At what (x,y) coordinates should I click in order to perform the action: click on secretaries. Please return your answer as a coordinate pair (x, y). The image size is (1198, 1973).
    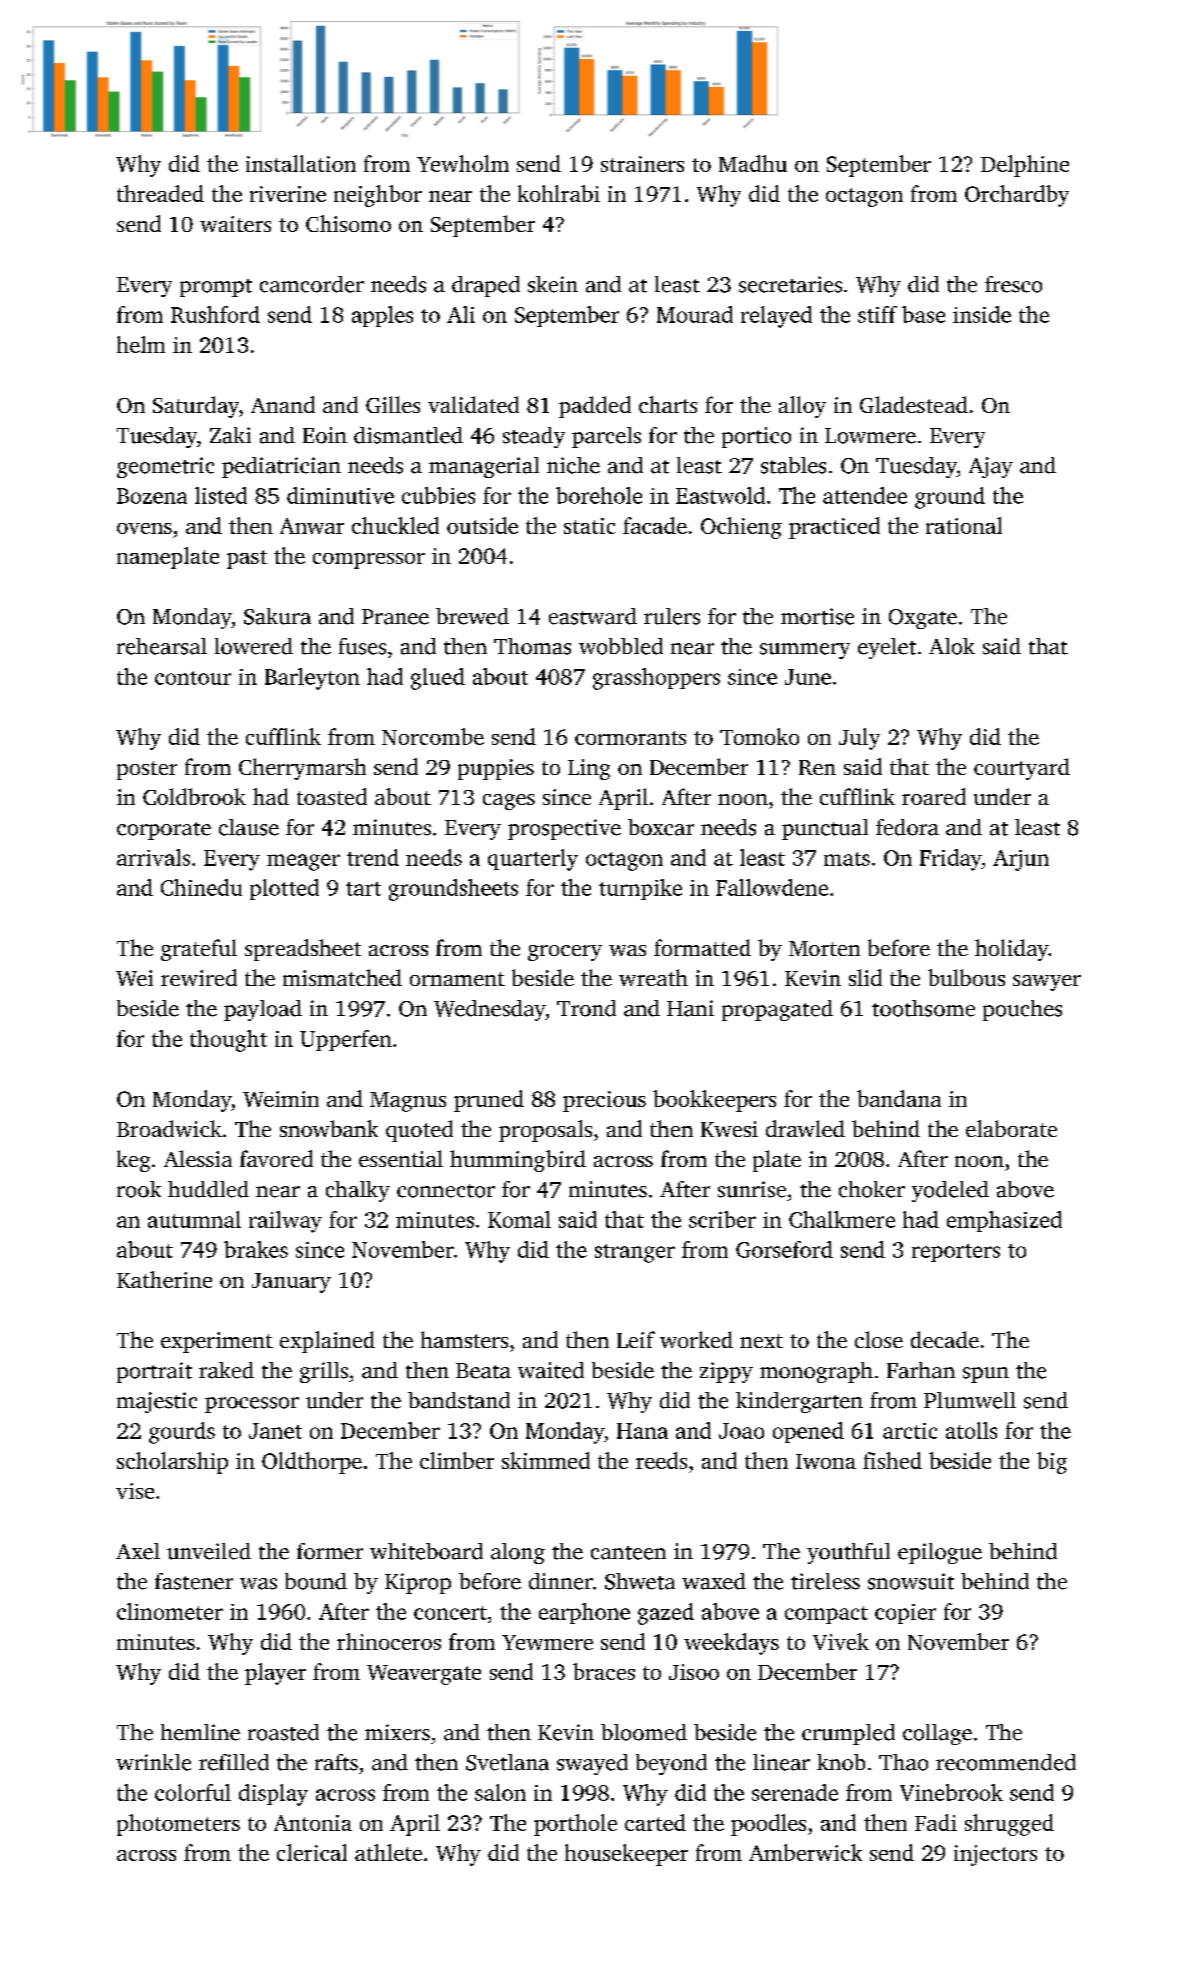
    Looking at the image, I should click on (790, 284).
